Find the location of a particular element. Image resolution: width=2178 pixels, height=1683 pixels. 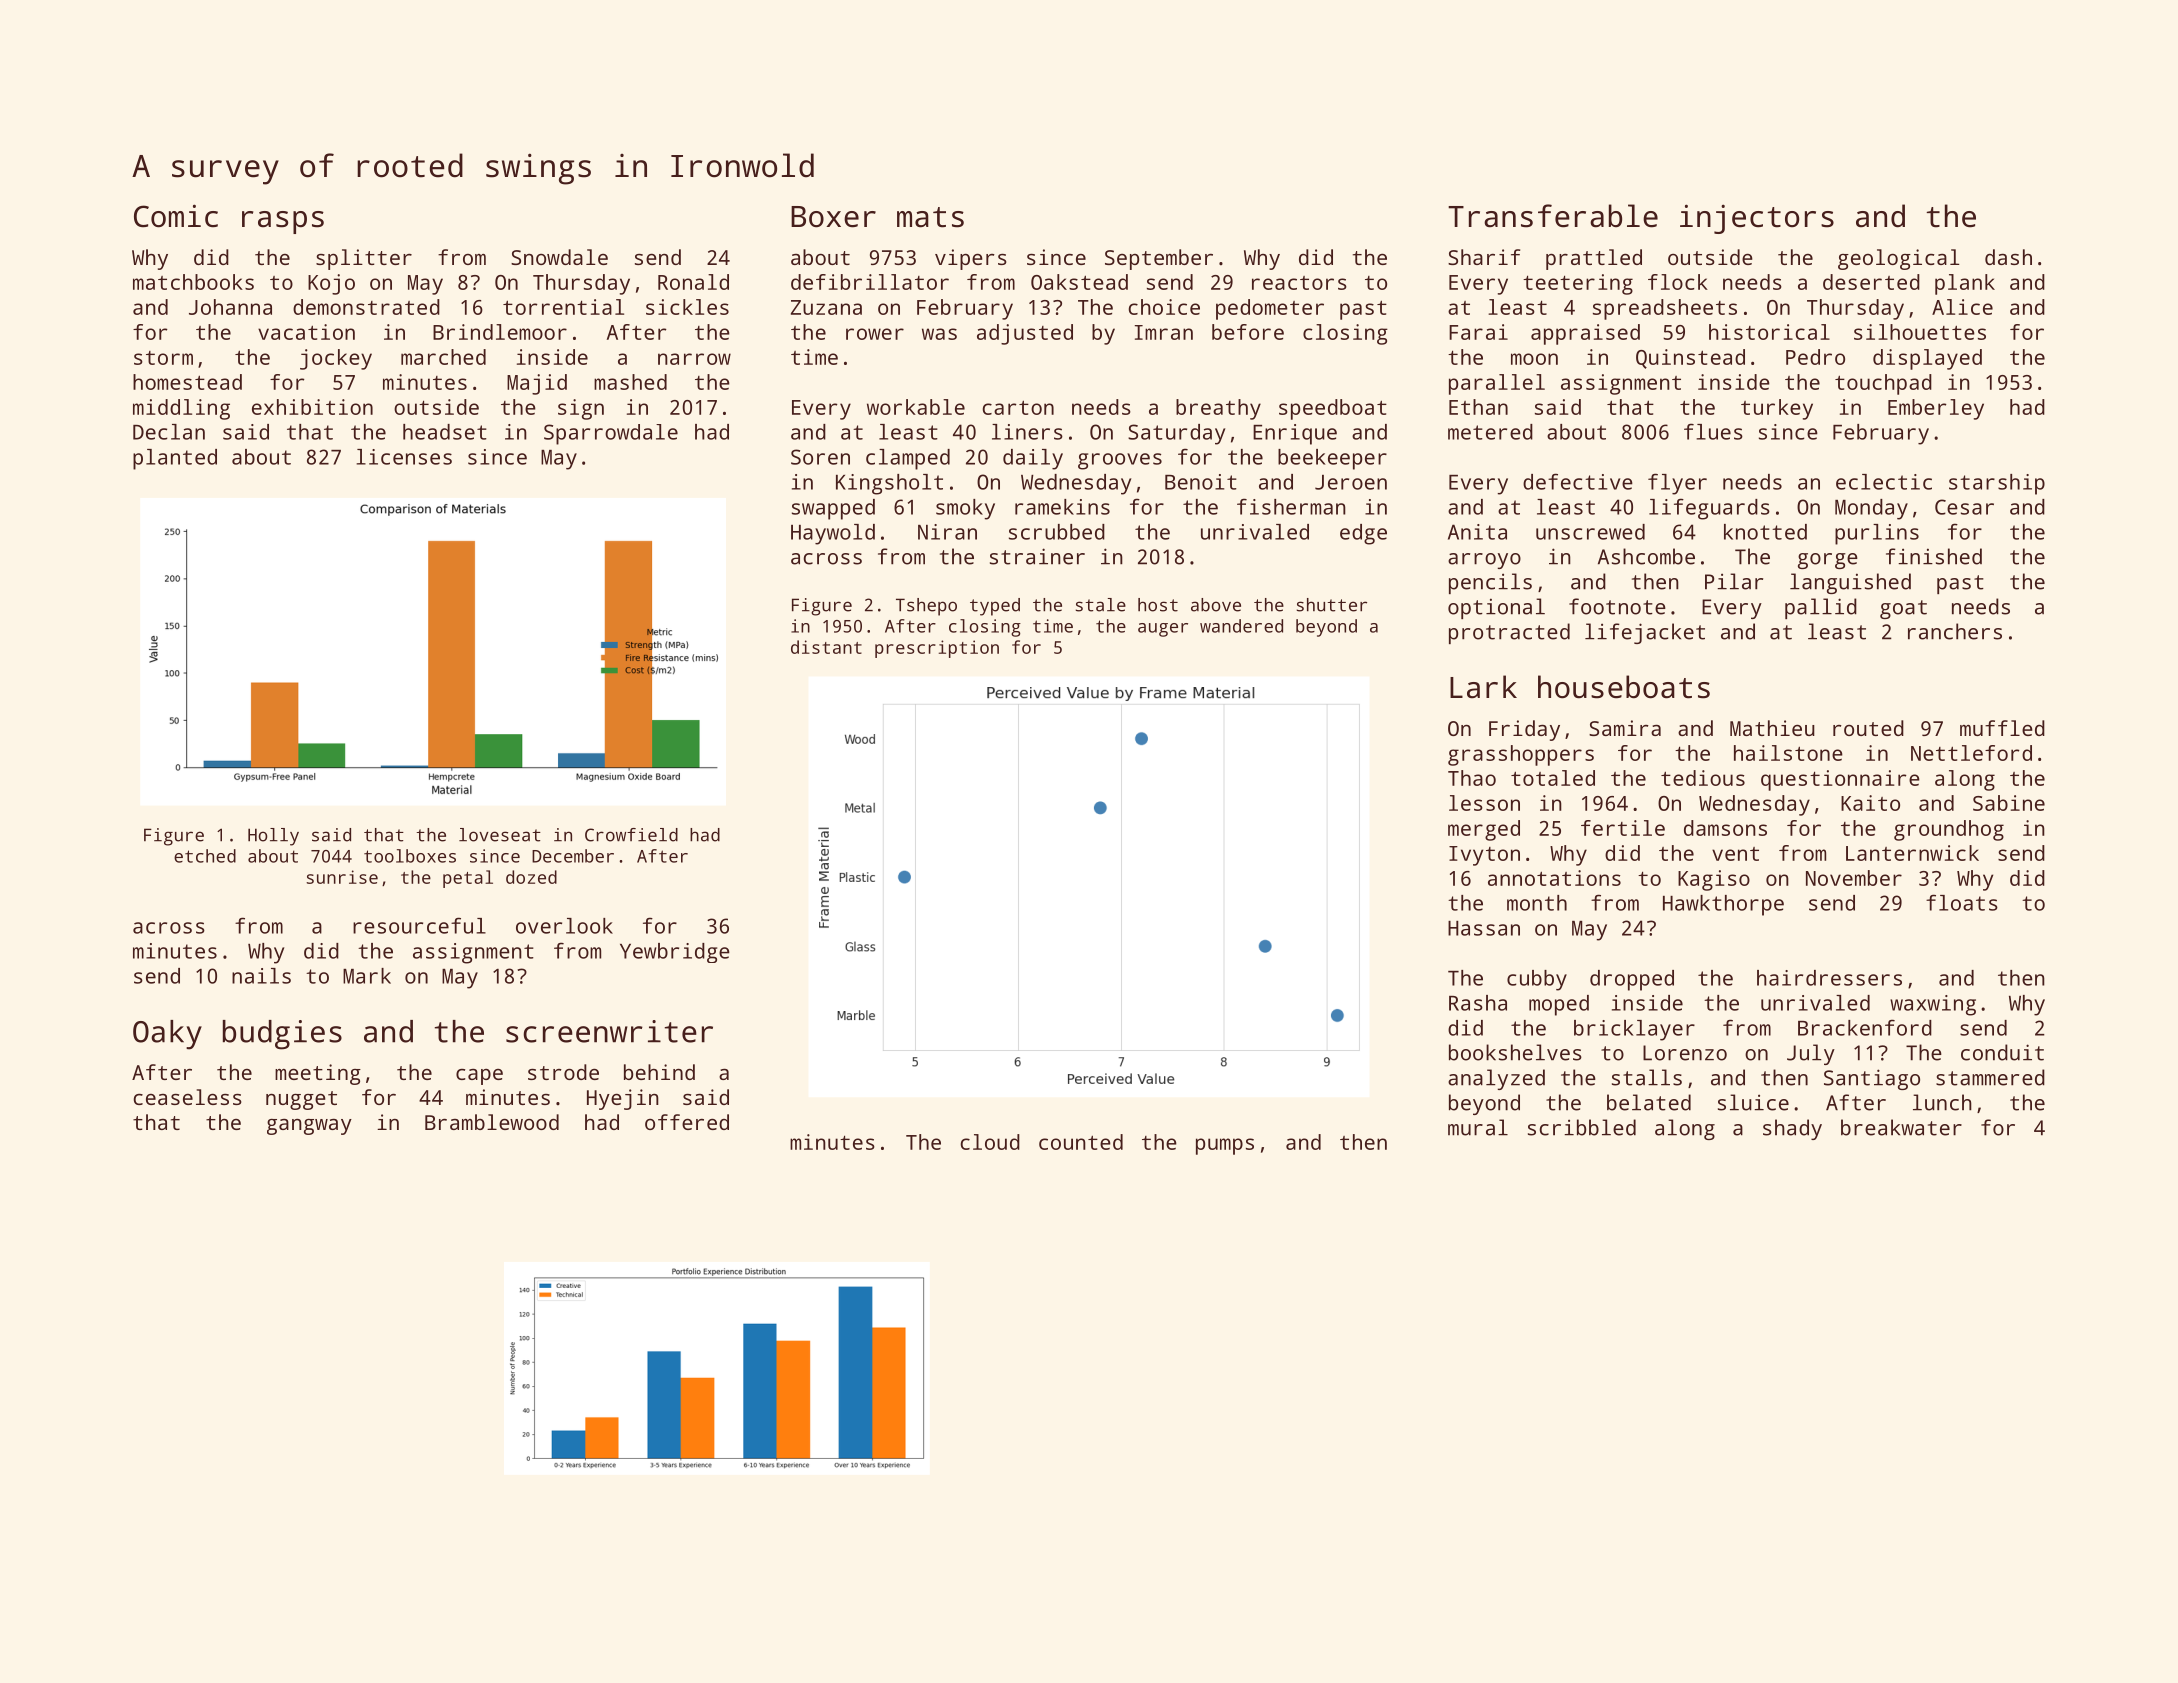

prescription is located at coordinates (937, 649).
